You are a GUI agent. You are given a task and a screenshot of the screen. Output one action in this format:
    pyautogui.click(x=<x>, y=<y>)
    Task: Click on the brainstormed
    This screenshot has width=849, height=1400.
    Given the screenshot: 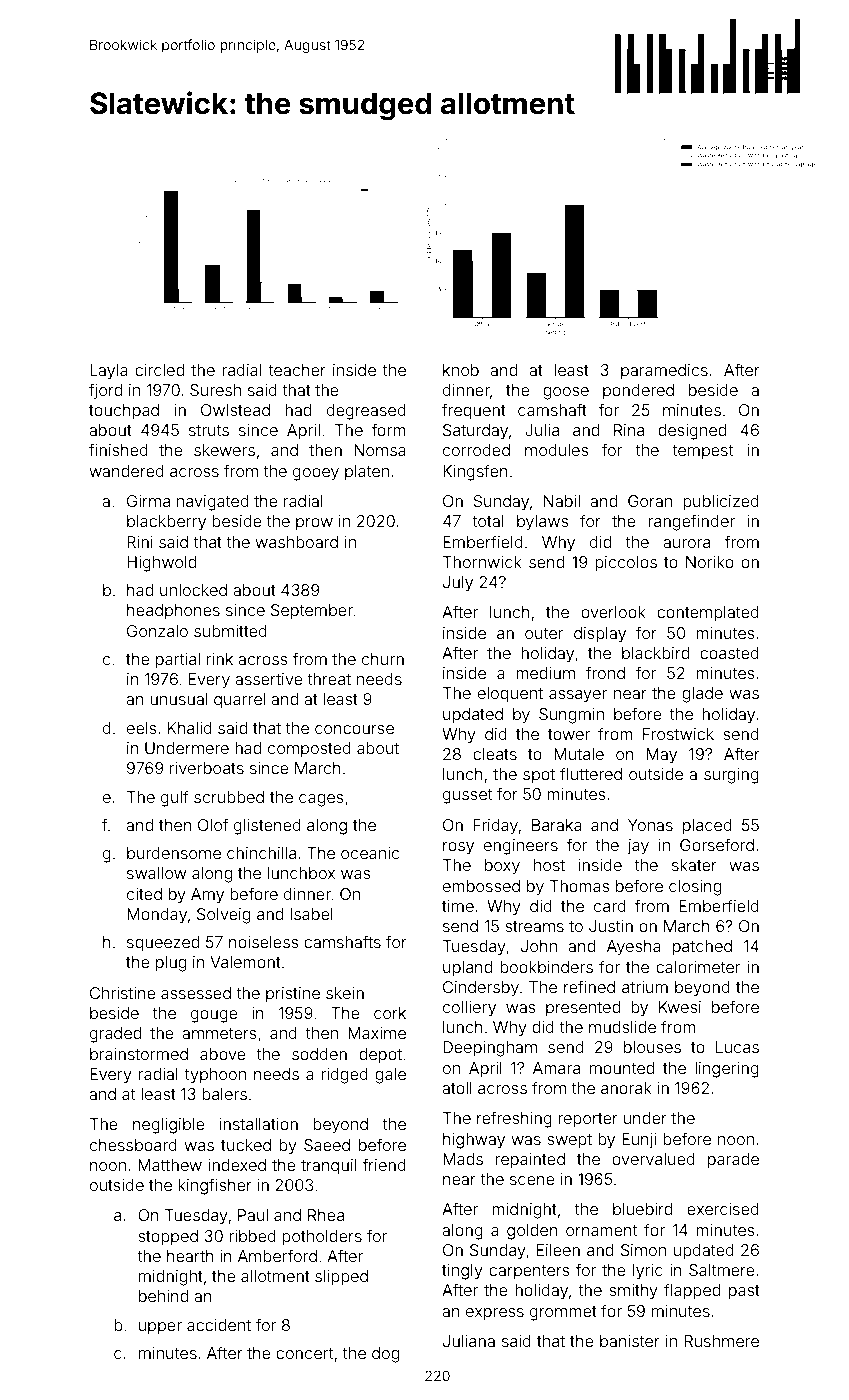 What is the action you would take?
    pyautogui.click(x=139, y=1054)
